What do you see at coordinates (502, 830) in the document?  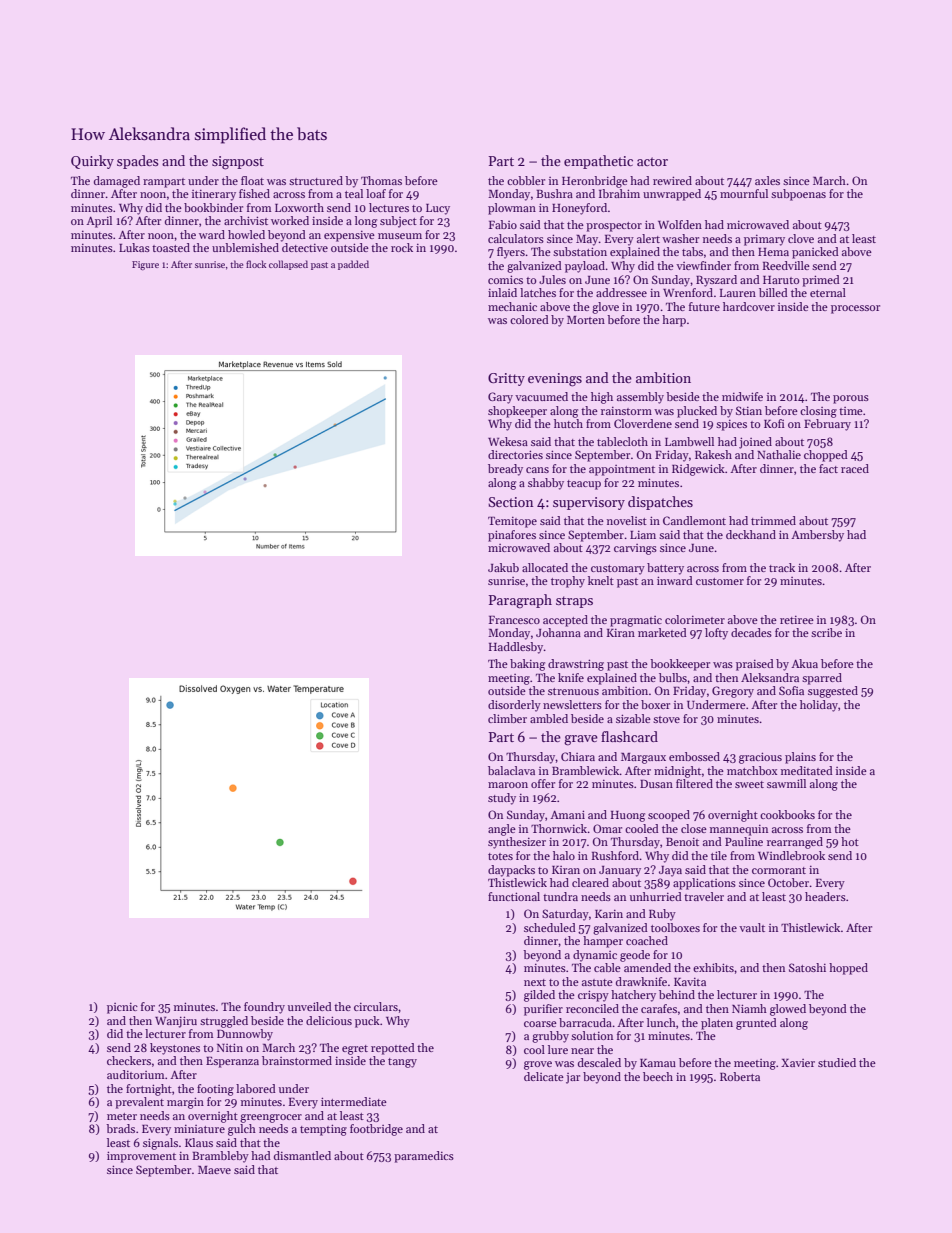 I see `angle` at bounding box center [502, 830].
